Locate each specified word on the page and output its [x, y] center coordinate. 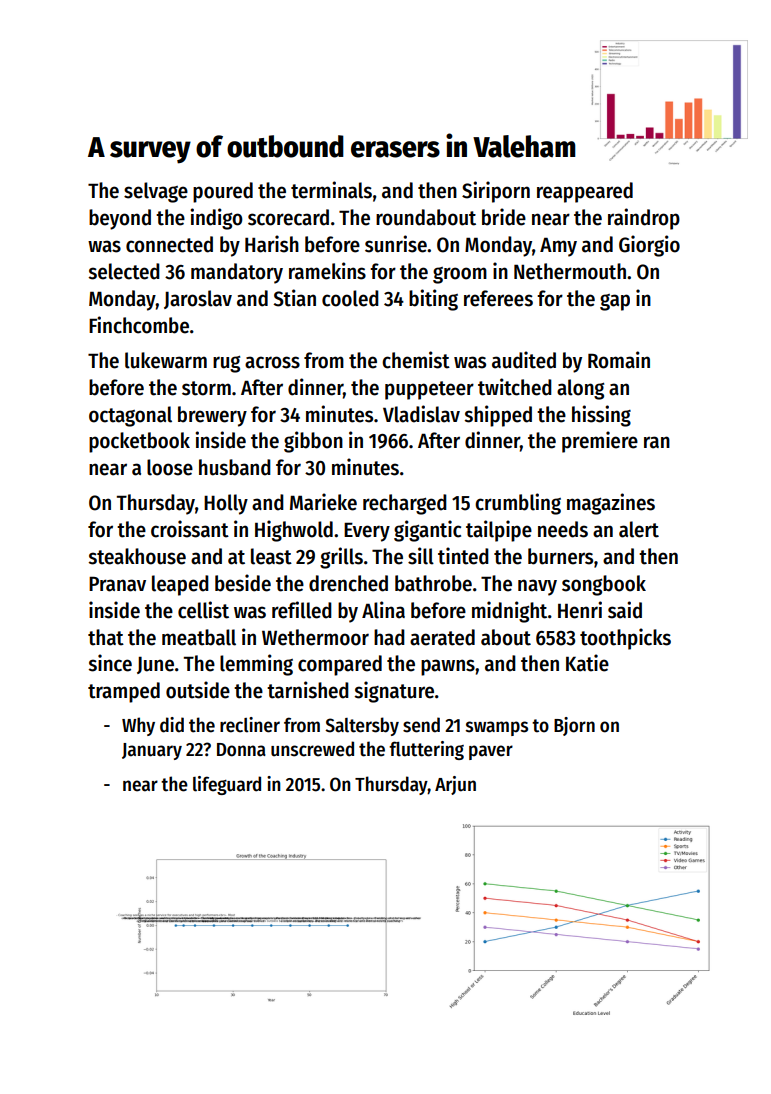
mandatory [237, 273]
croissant [190, 529]
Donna [241, 750]
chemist [416, 360]
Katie [587, 663]
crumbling [518, 504]
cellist [203, 610]
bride [504, 217]
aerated [442, 637]
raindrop [644, 219]
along [580, 389]
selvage [156, 192]
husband [235, 467]
